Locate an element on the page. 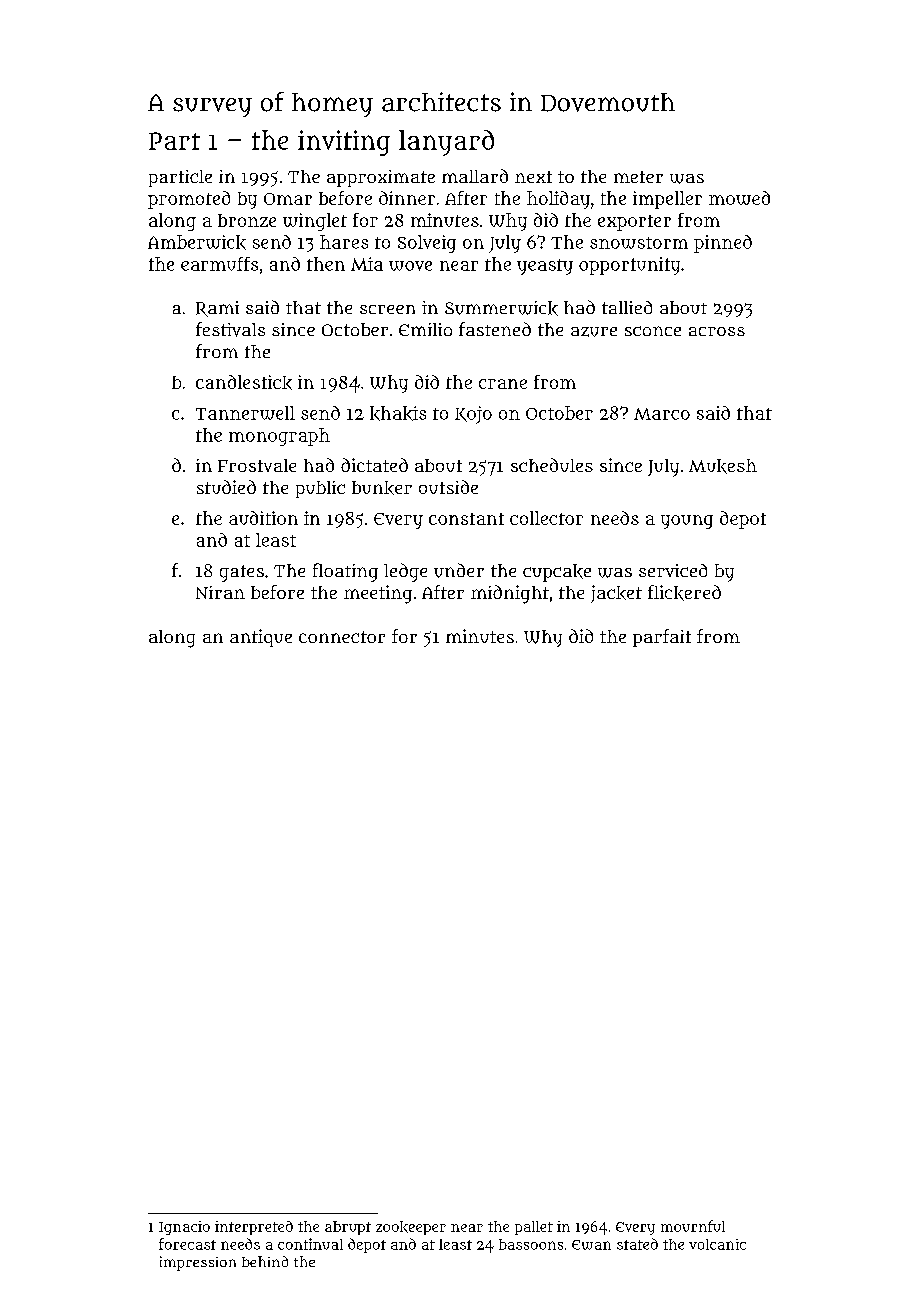  bassoons is located at coordinates (531, 1244).
